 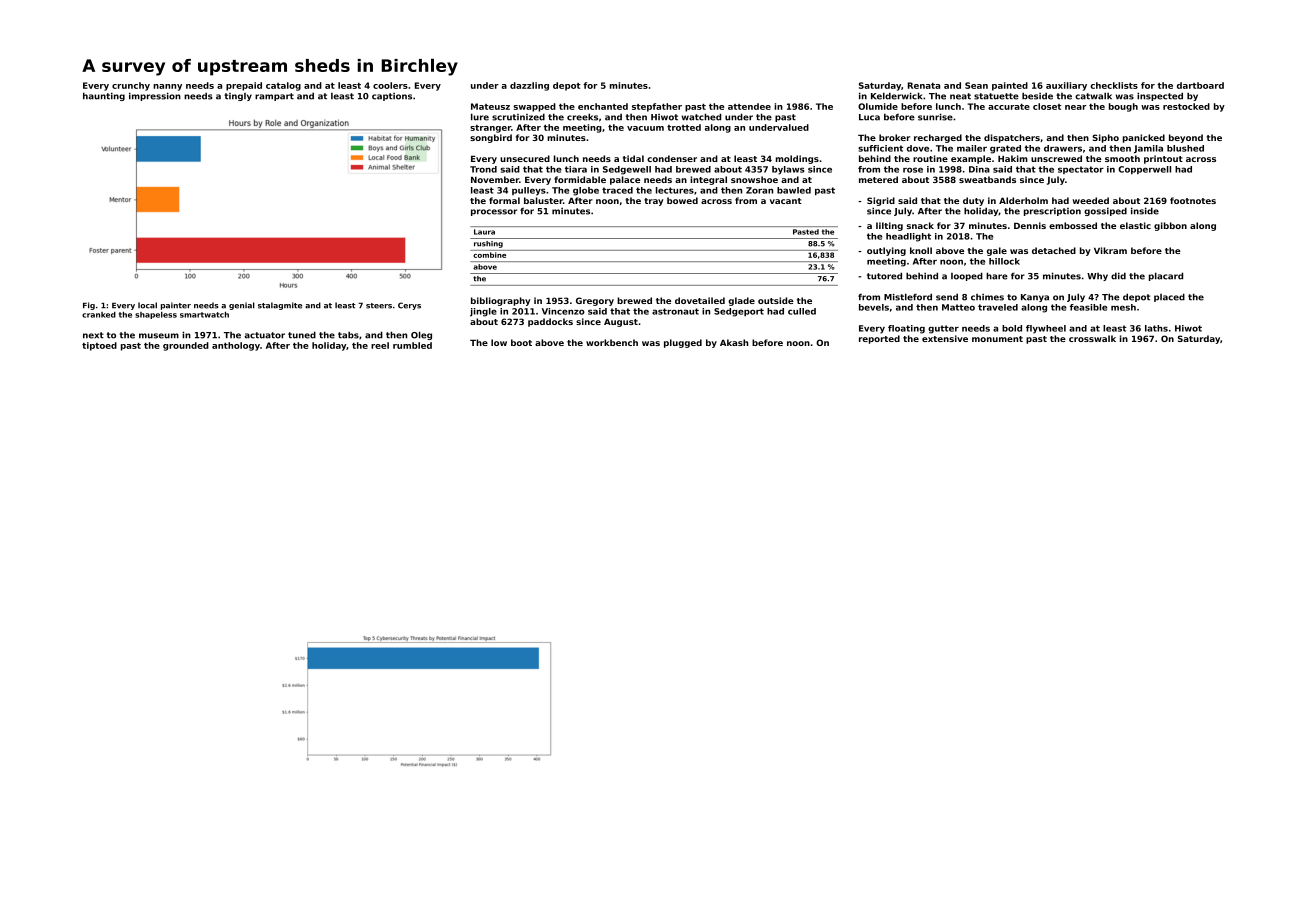 I want to click on checklists, so click(x=1114, y=85).
